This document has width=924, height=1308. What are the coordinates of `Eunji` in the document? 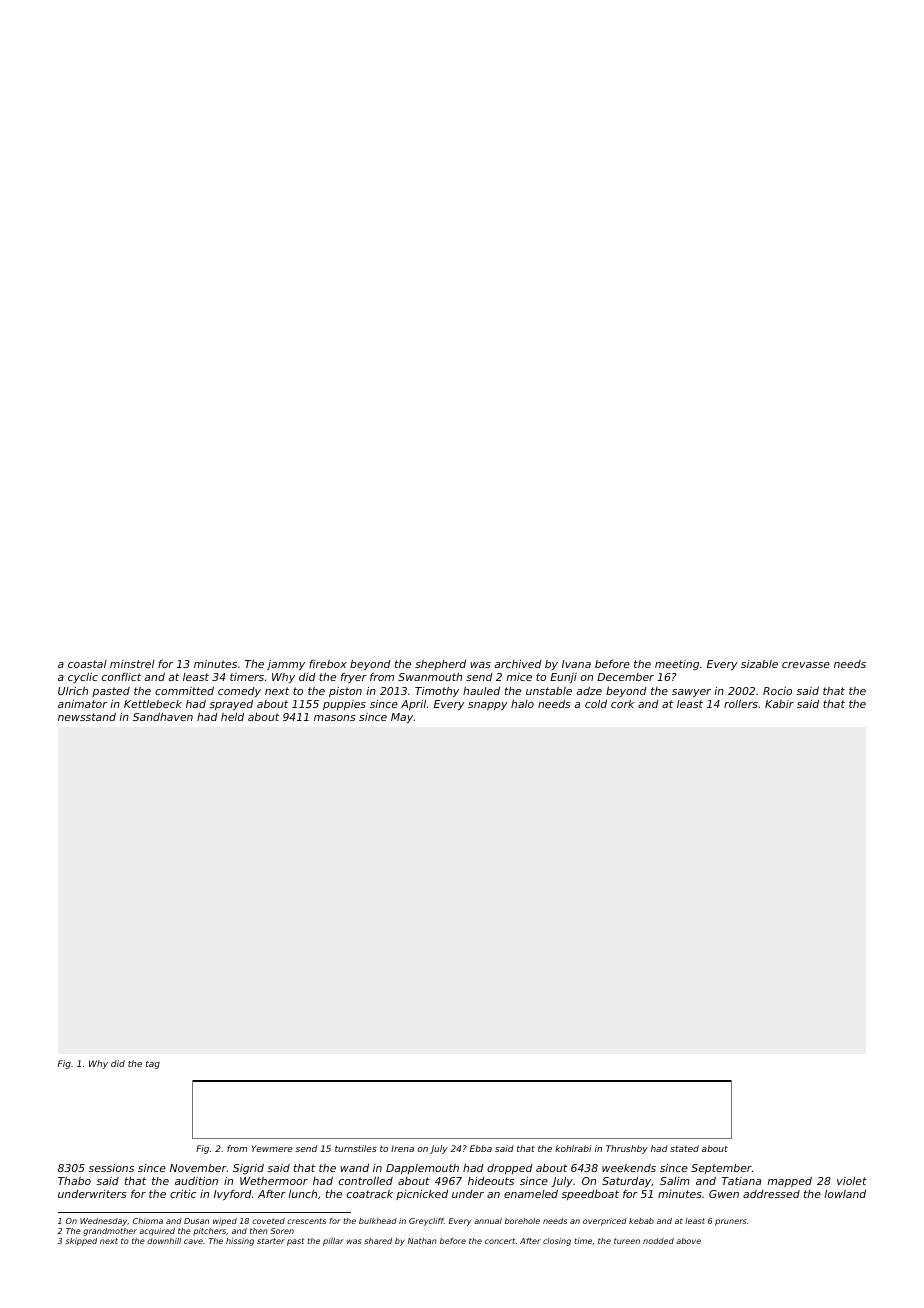 It's located at (563, 678).
